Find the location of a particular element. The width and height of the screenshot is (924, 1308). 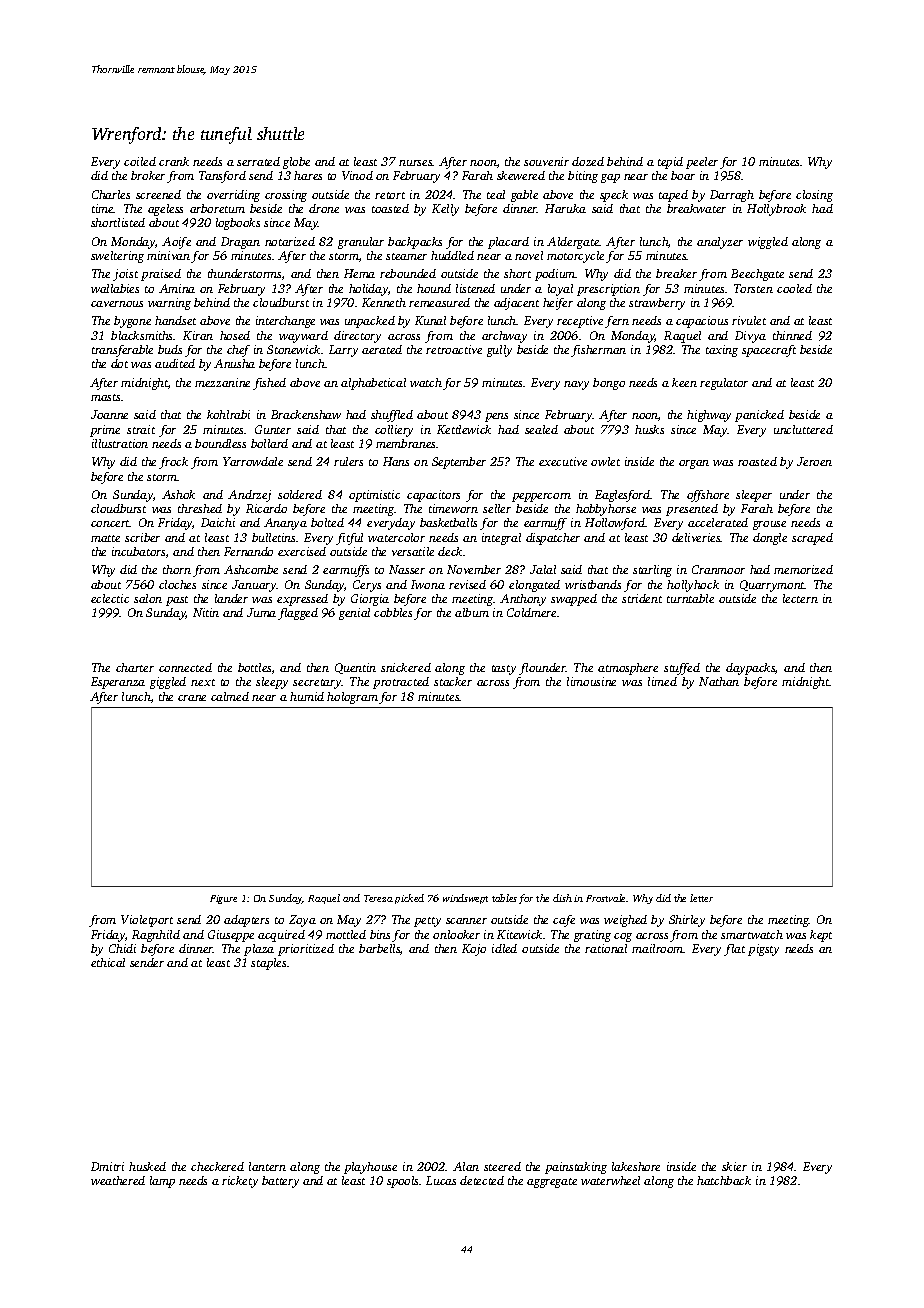

wiggled is located at coordinates (768, 243).
